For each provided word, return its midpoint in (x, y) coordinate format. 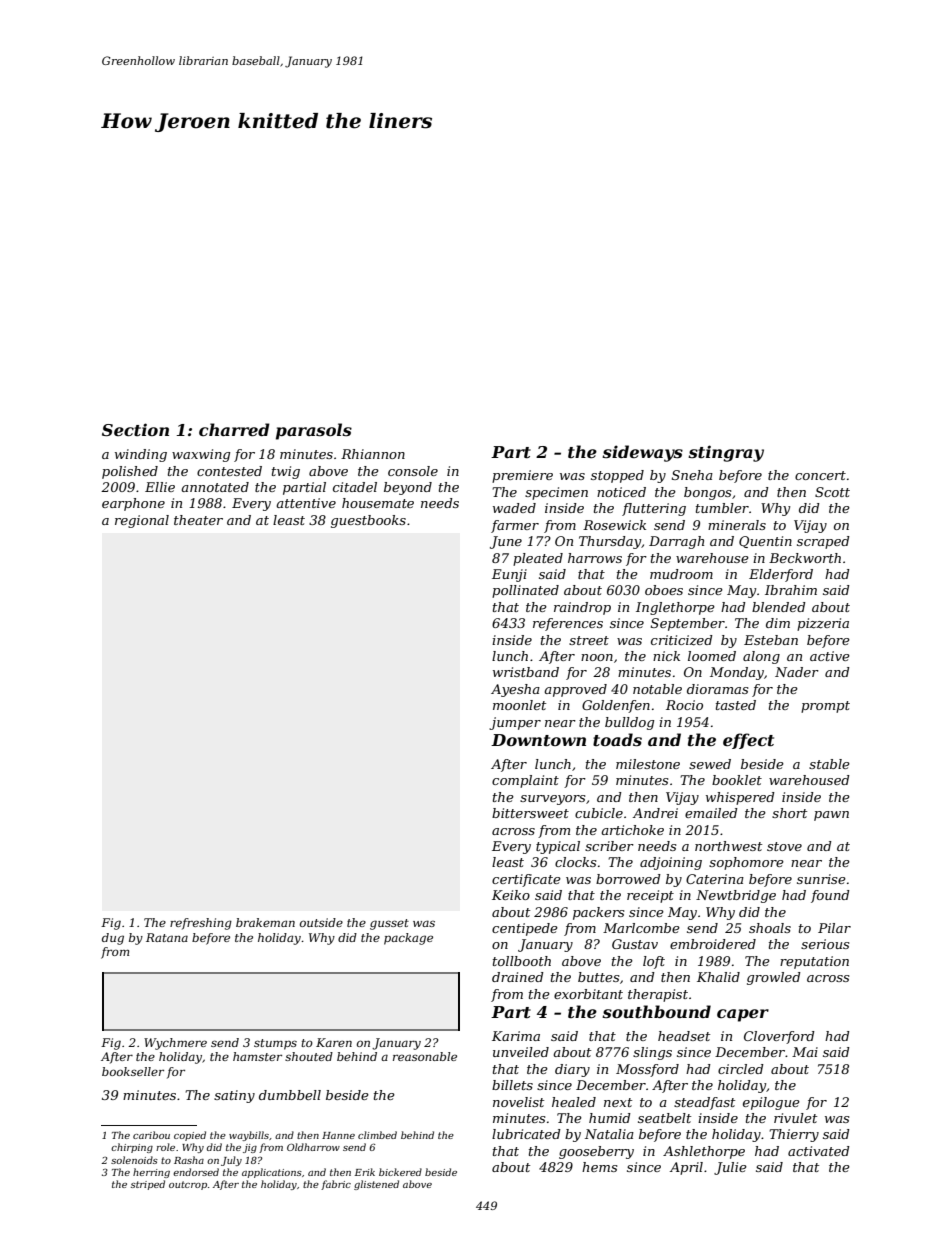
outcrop (188, 1185)
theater (198, 520)
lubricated (526, 1134)
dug (113, 939)
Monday (737, 673)
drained (518, 977)
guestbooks (368, 521)
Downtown (538, 740)
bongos (707, 493)
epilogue (771, 1103)
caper (743, 1015)
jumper (515, 723)
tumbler (722, 508)
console (413, 471)
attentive (306, 503)
